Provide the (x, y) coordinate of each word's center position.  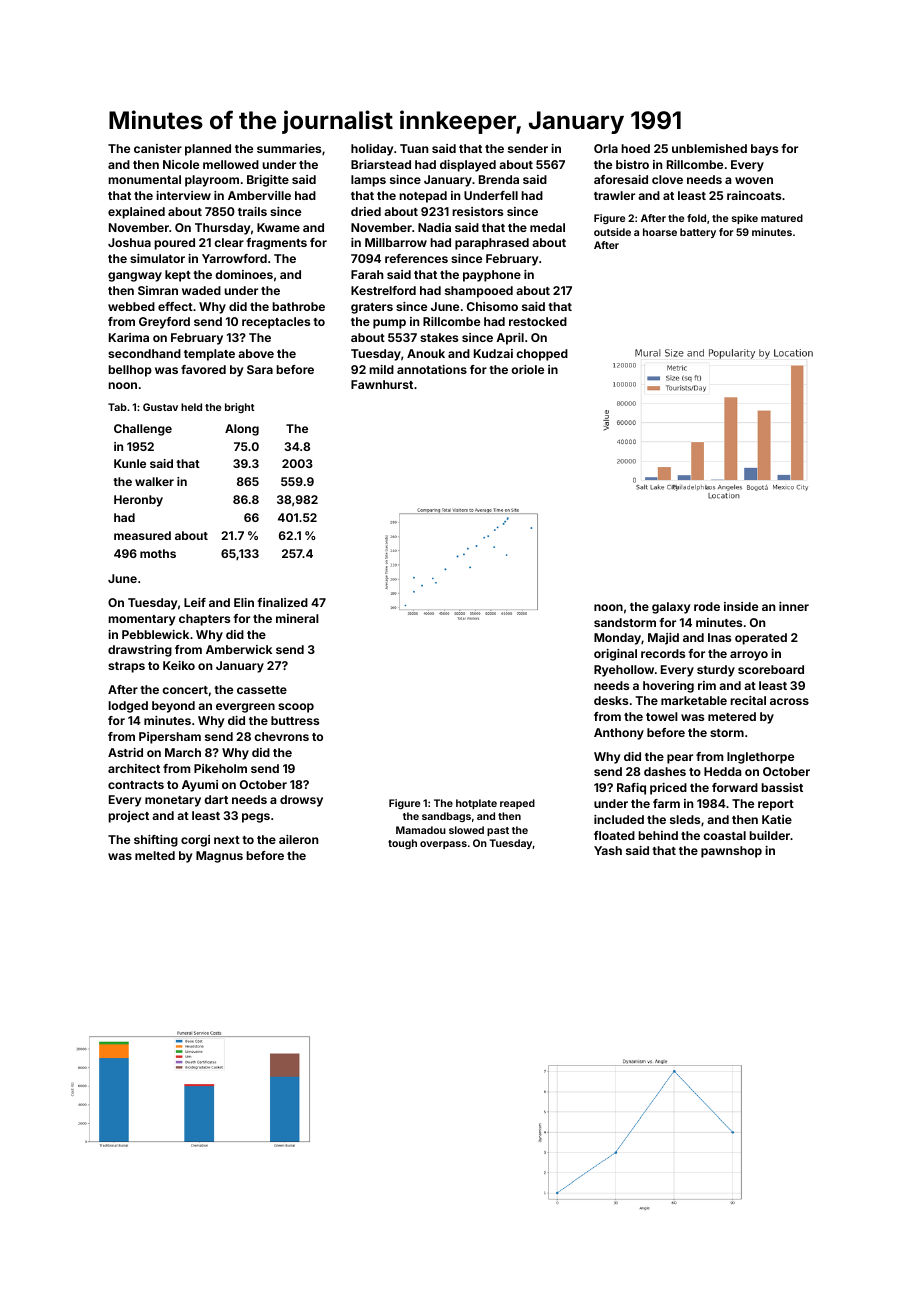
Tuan (414, 148)
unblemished (709, 148)
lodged (128, 707)
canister (158, 148)
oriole (527, 369)
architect (134, 768)
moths (158, 553)
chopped (542, 355)
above (256, 353)
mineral (297, 618)
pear (680, 759)
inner (794, 606)
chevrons (281, 736)
